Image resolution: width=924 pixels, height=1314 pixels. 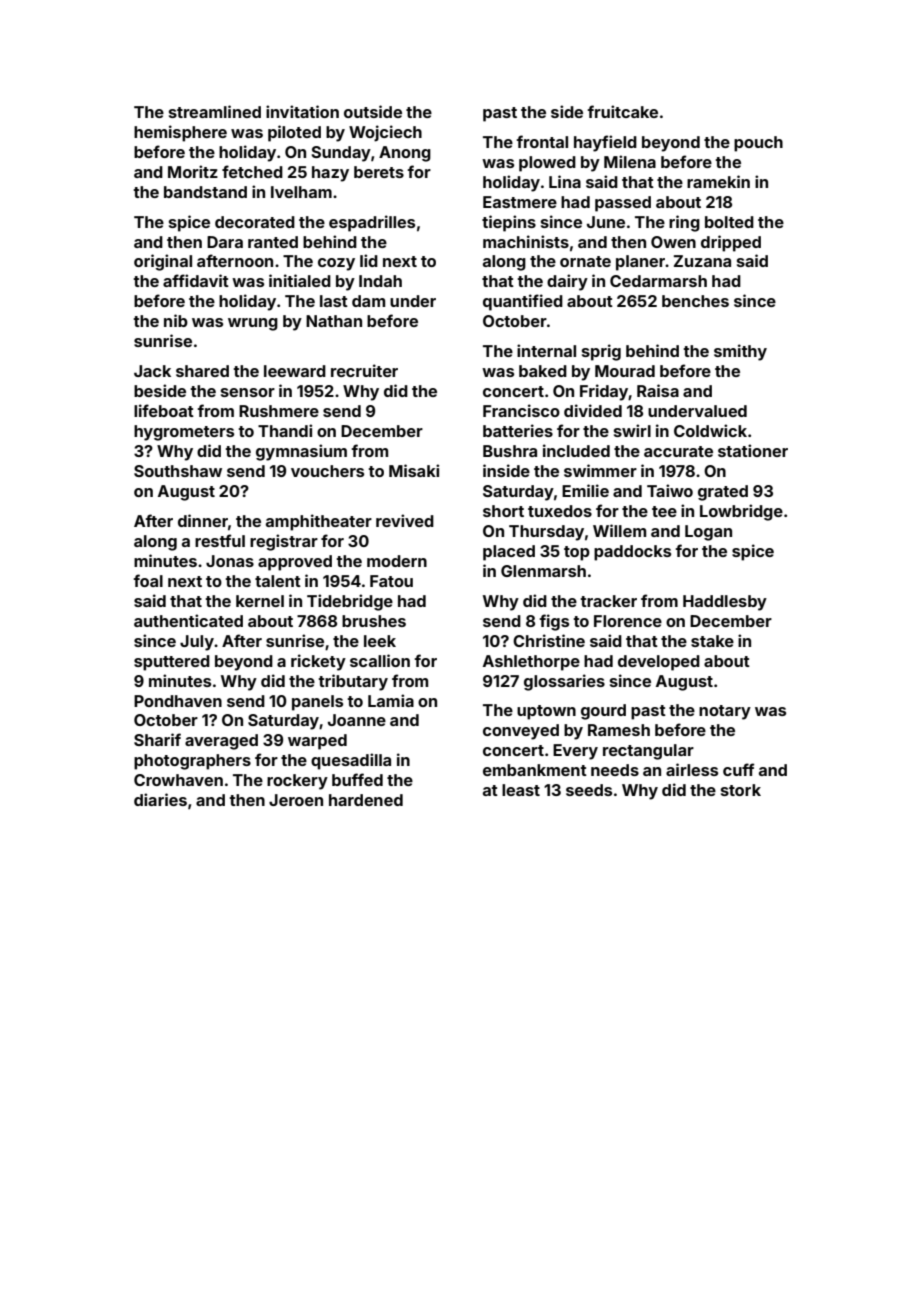 I want to click on streamlined, so click(x=215, y=111).
